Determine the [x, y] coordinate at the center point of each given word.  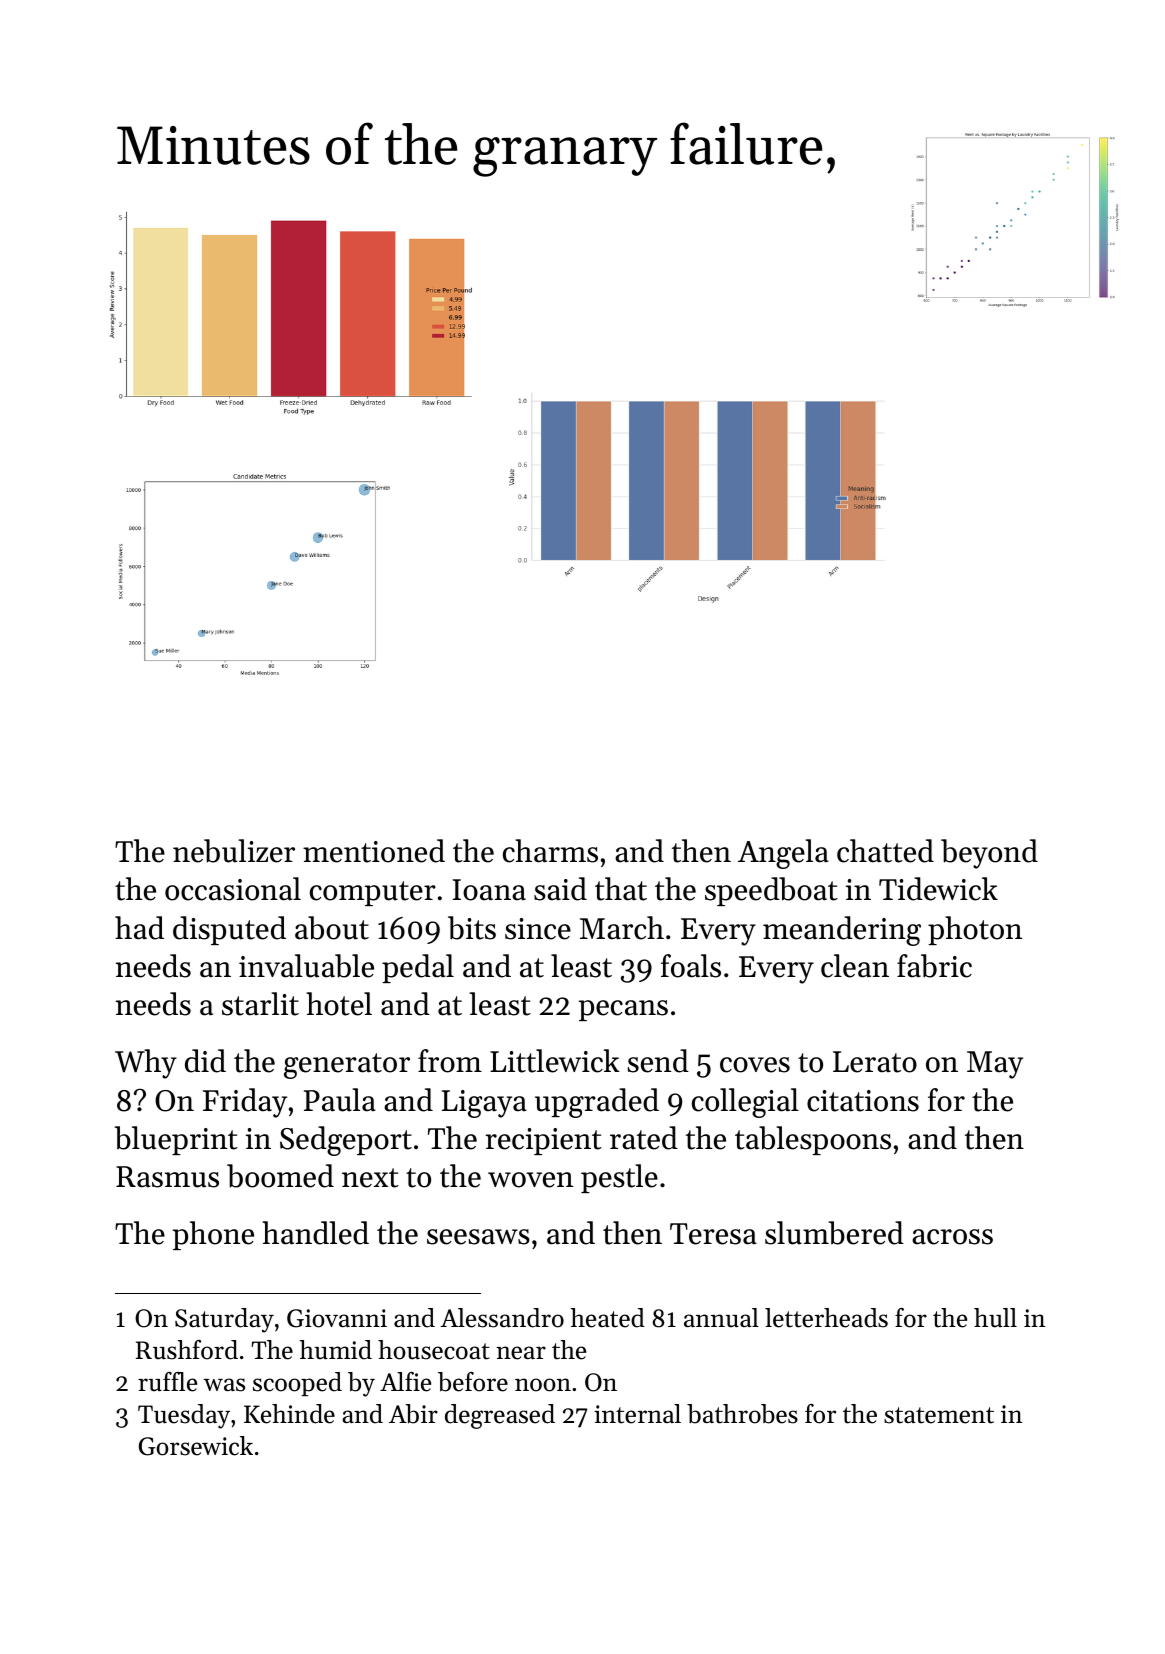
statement [939, 1415]
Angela [783, 854]
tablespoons [813, 1140]
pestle [619, 1178]
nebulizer [234, 851]
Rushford [187, 1350]
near [521, 1353]
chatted [885, 851]
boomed [280, 1176]
